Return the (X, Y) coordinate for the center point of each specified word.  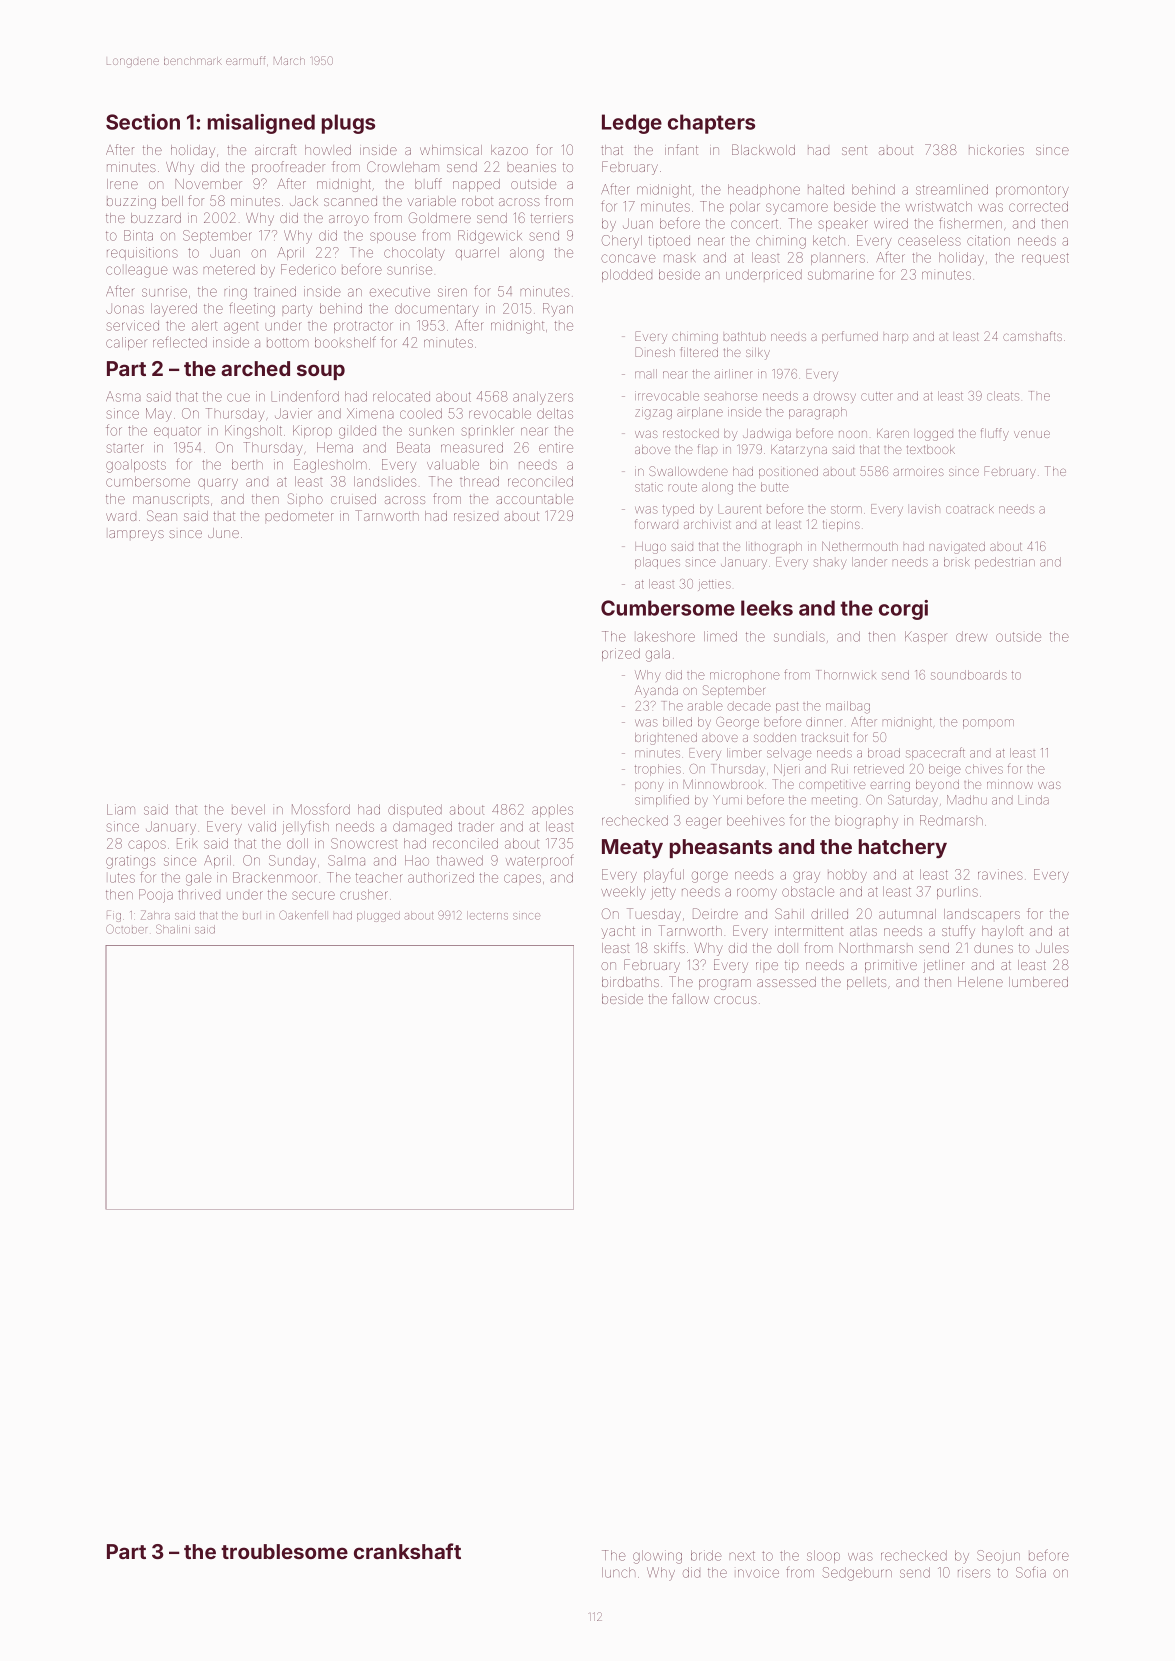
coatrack (970, 509)
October (126, 929)
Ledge (632, 124)
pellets (866, 984)
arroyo (349, 220)
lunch (618, 1572)
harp (896, 338)
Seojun (998, 1556)
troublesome (284, 1551)
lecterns (487, 915)
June (223, 533)
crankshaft (407, 1551)
